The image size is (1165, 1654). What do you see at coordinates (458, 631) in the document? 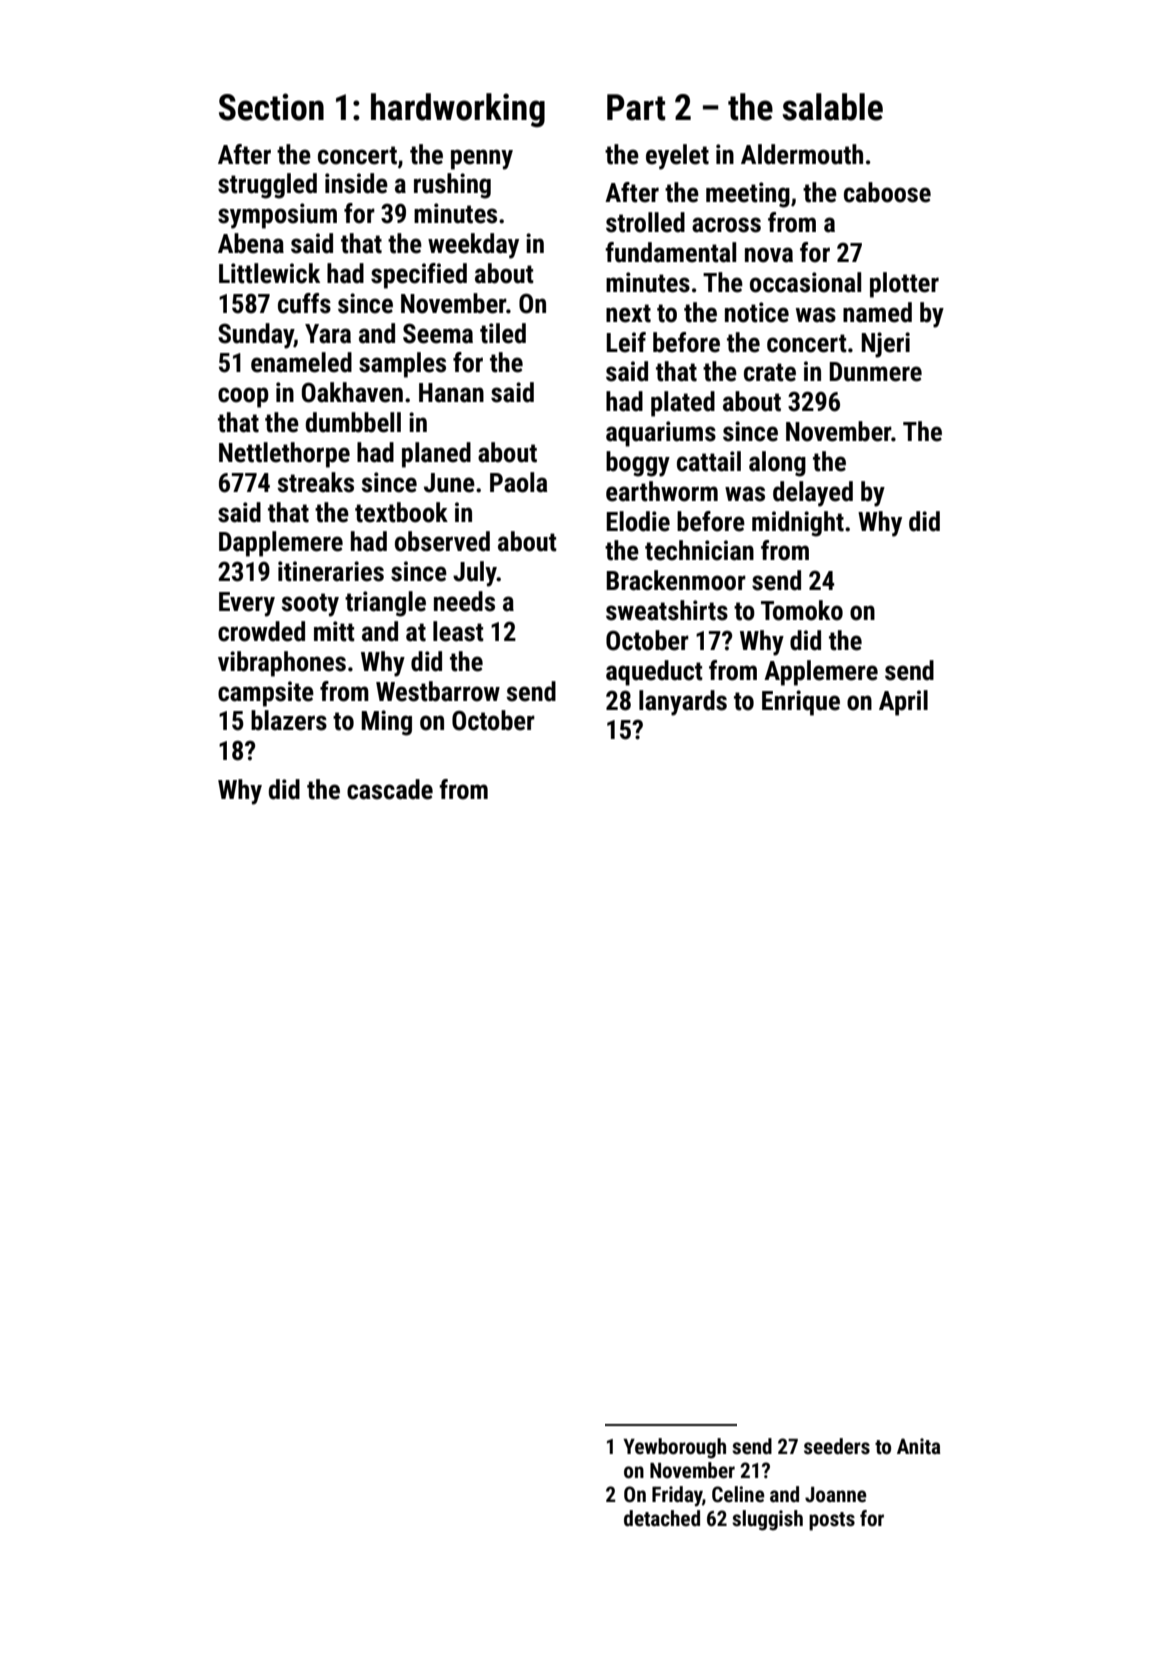
I see `least` at bounding box center [458, 631].
